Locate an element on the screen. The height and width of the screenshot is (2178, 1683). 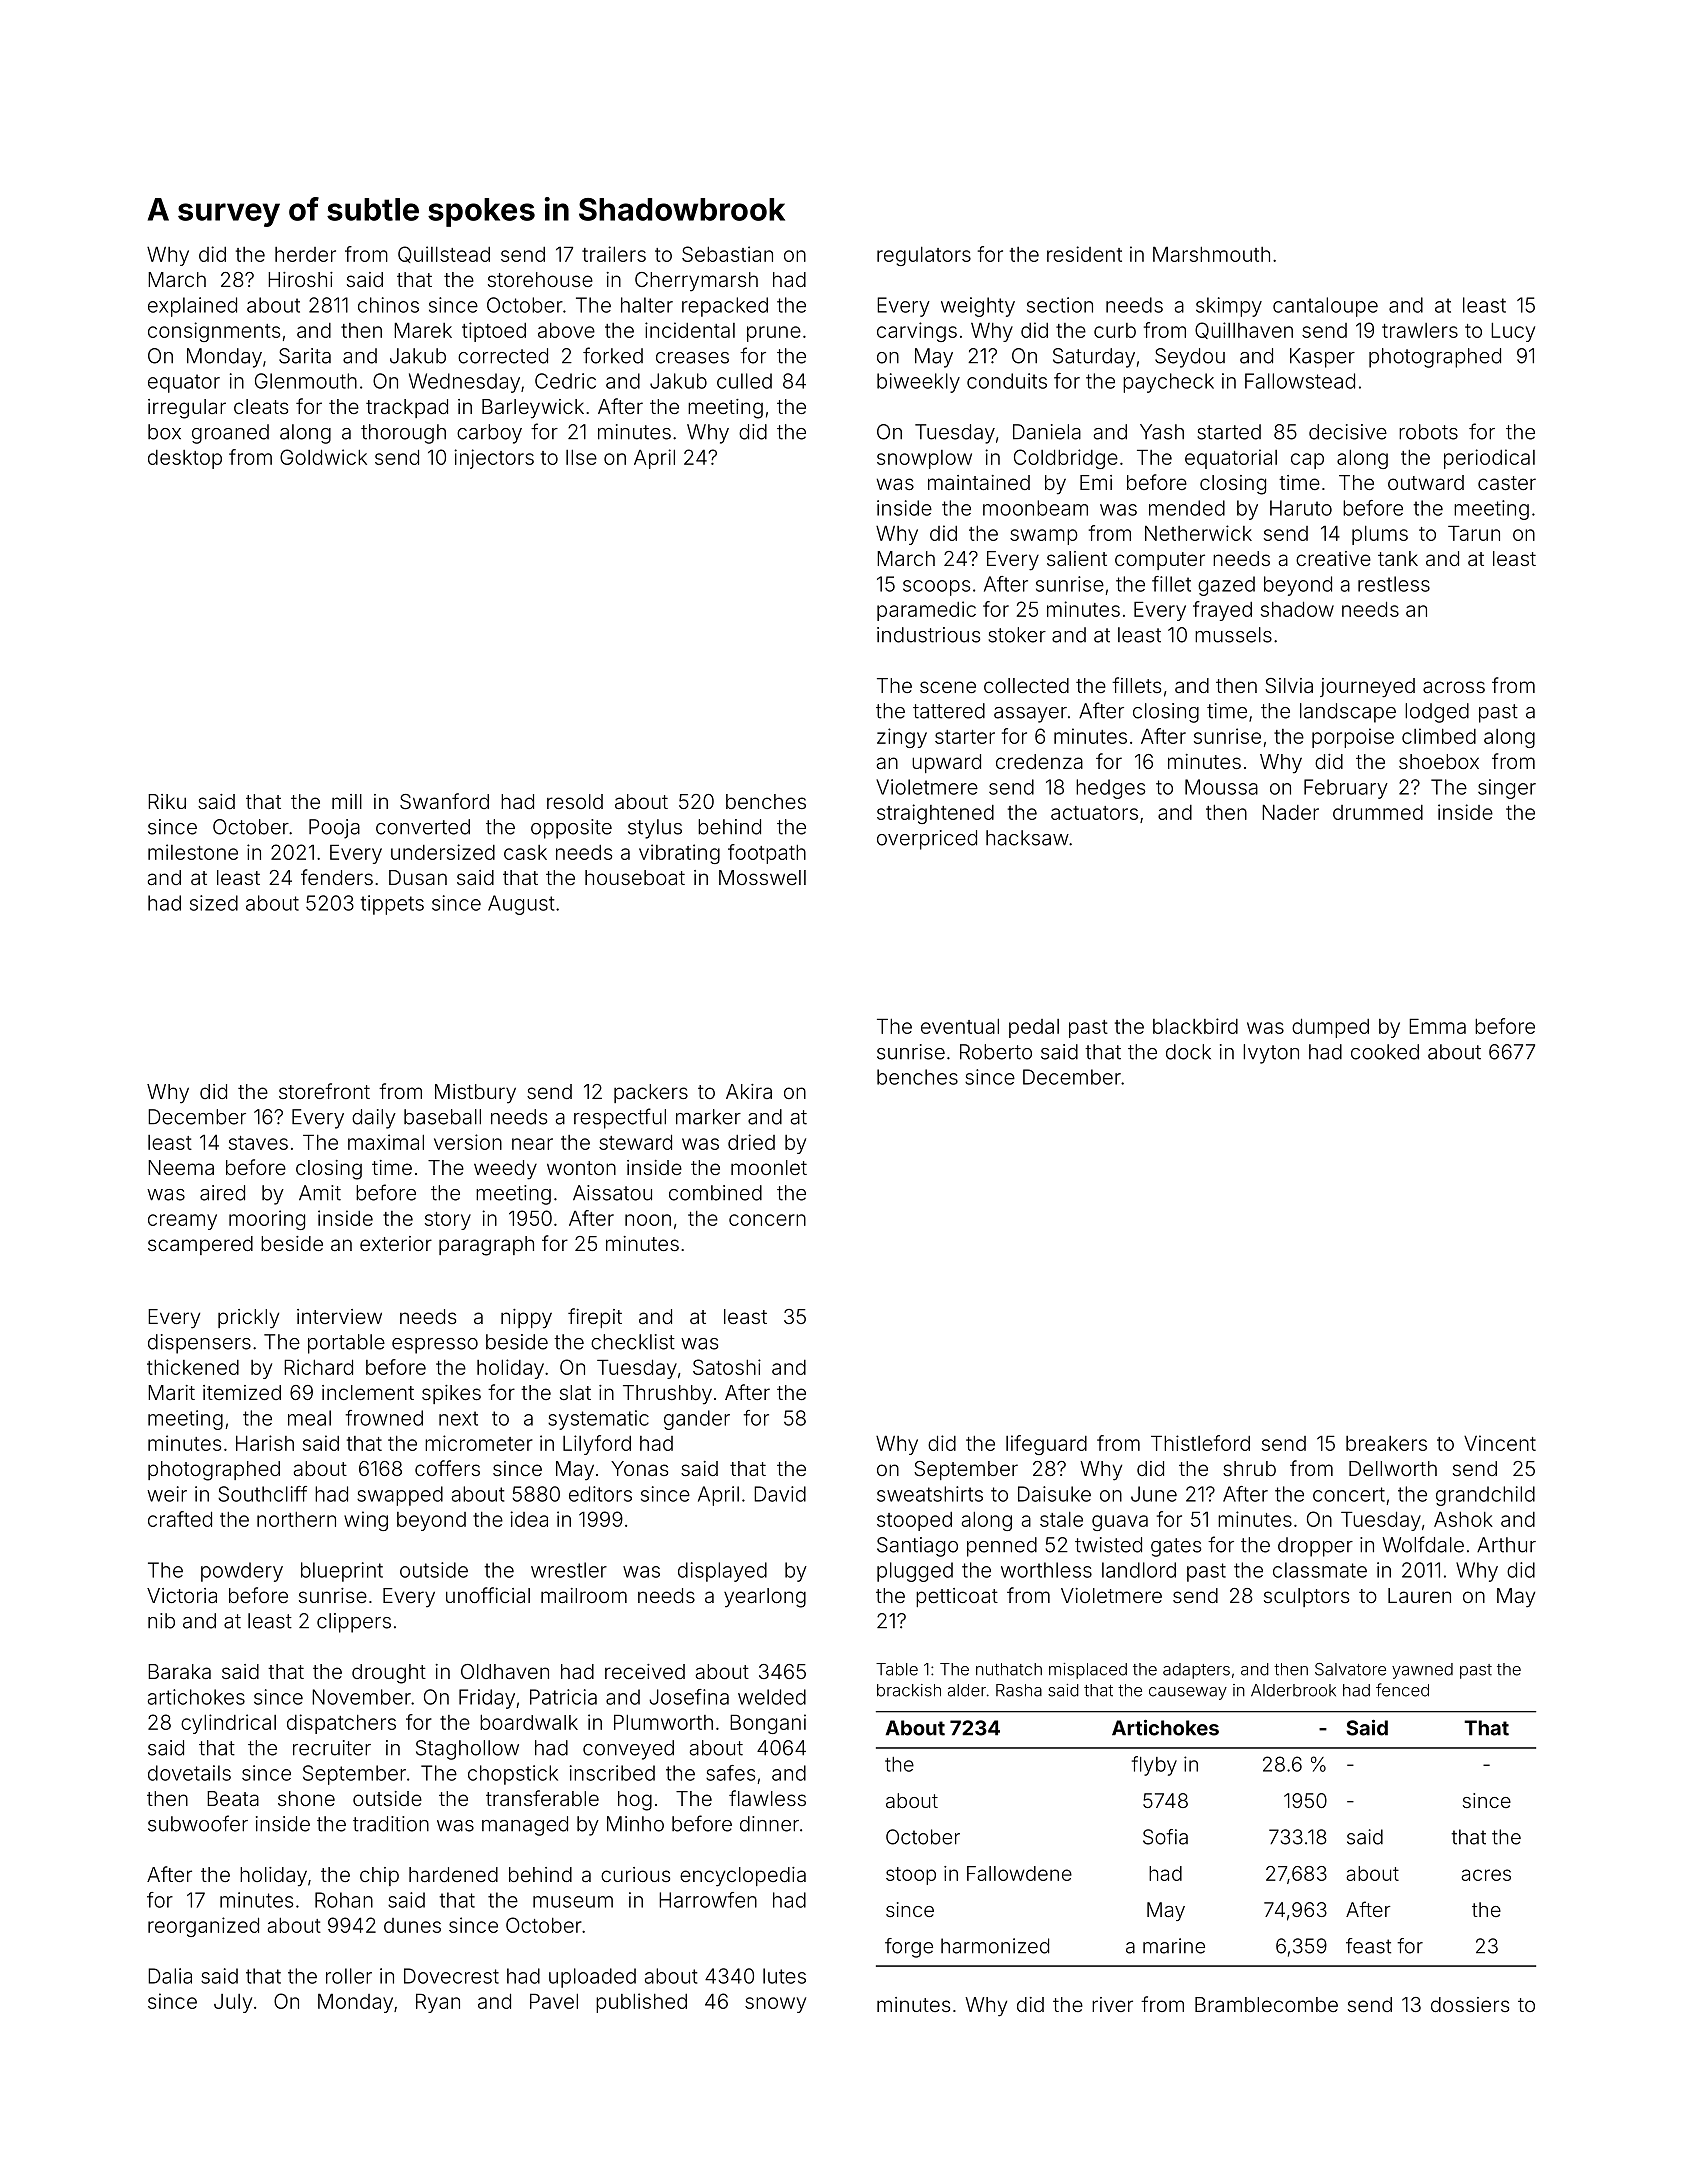
cleats is located at coordinates (261, 406).
